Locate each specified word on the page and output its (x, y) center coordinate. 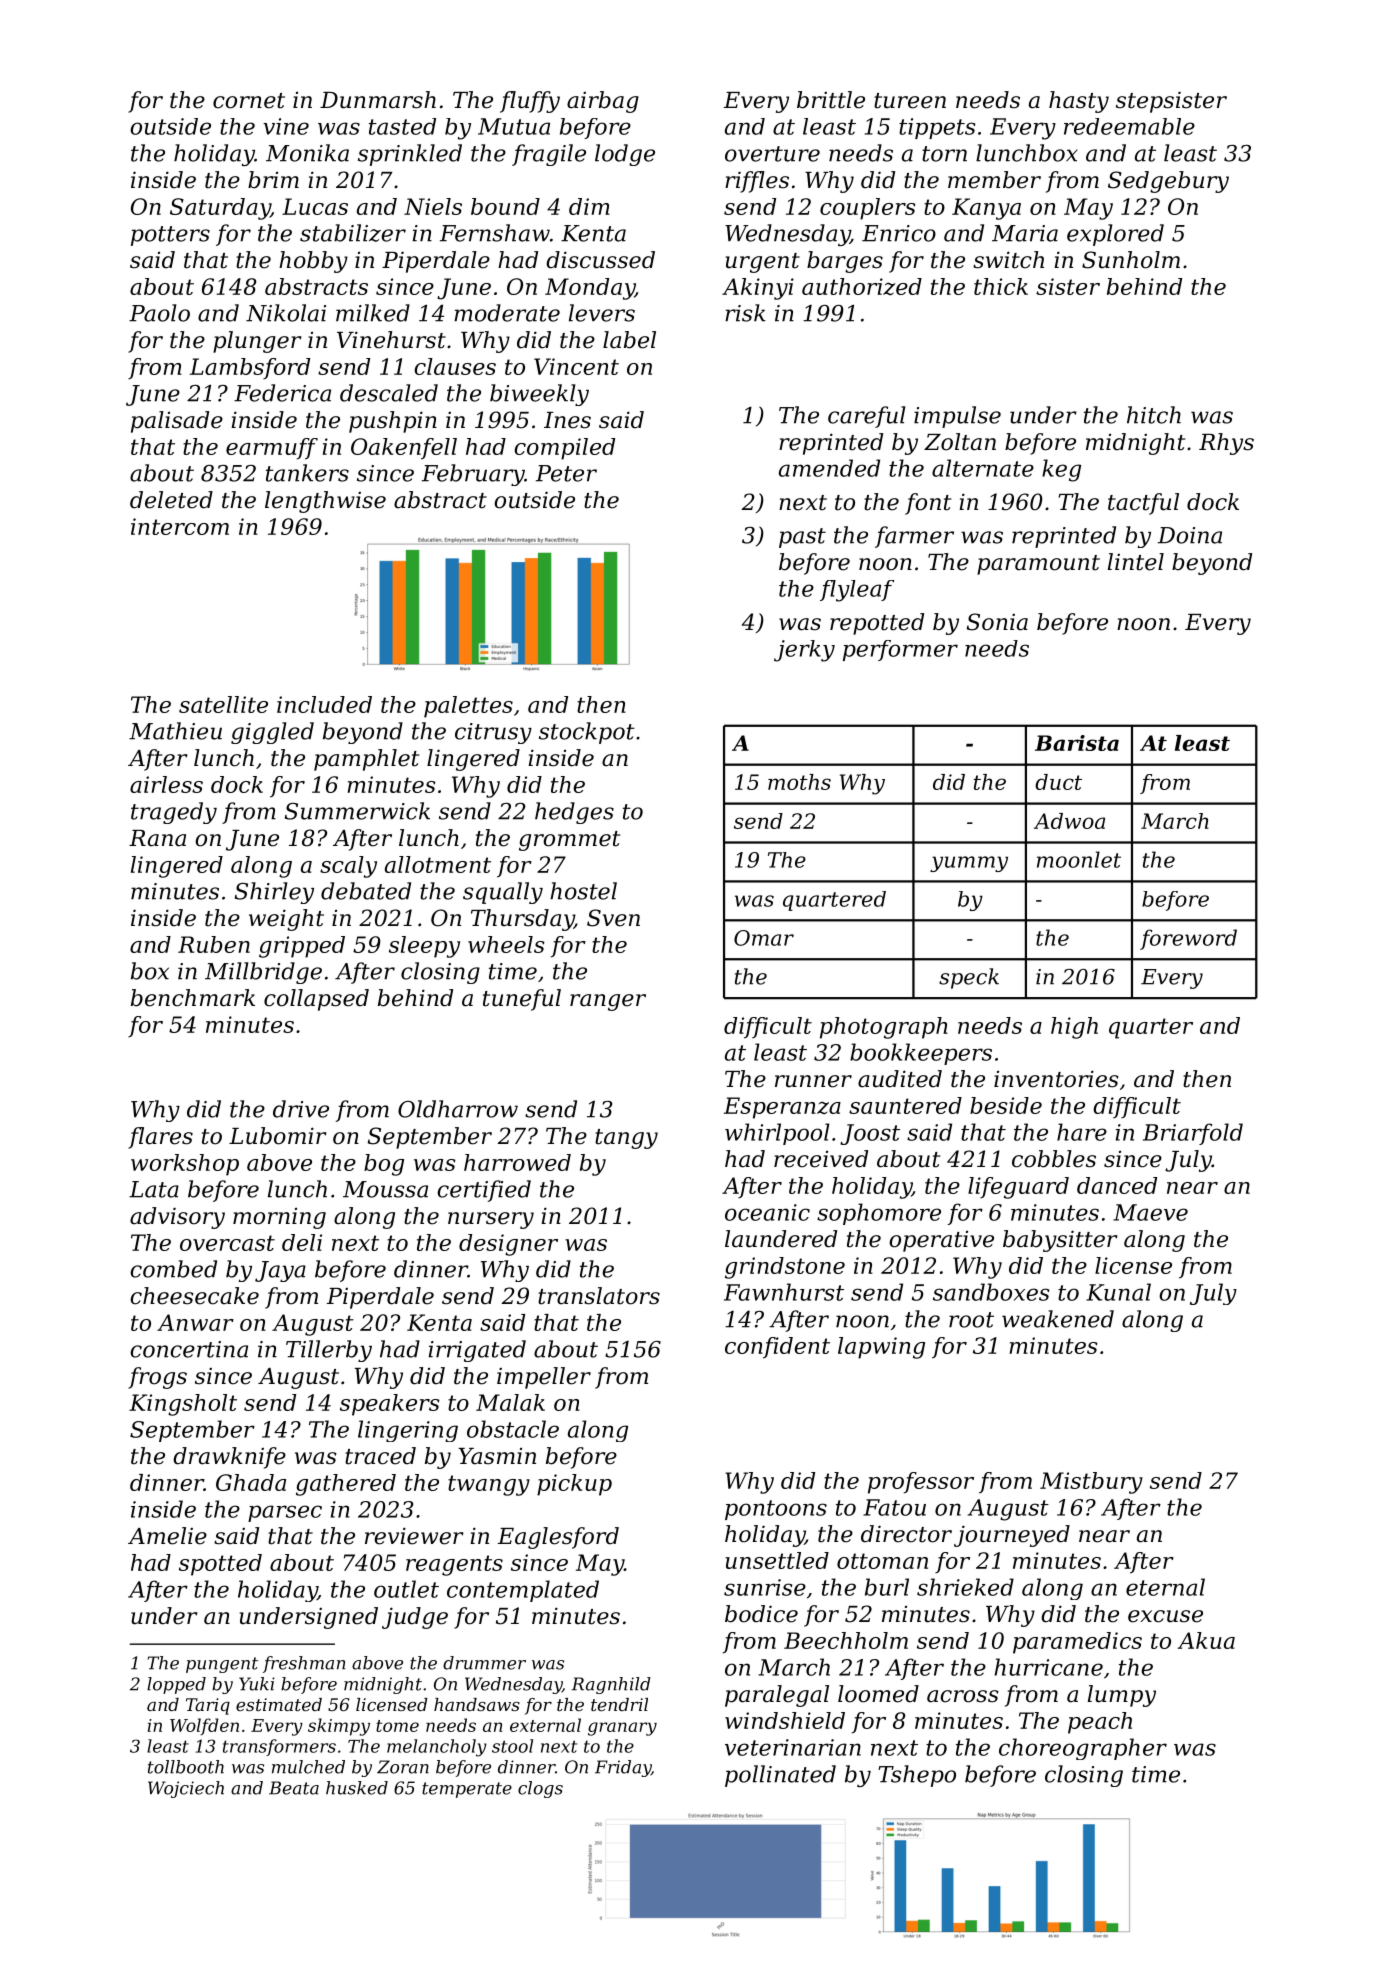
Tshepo (917, 1776)
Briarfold (1193, 1134)
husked (357, 1788)
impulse (957, 417)
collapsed (316, 1000)
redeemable (1129, 126)
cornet (249, 101)
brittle (831, 100)
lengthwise (325, 502)
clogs (540, 1789)
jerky (804, 651)
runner (813, 1081)
